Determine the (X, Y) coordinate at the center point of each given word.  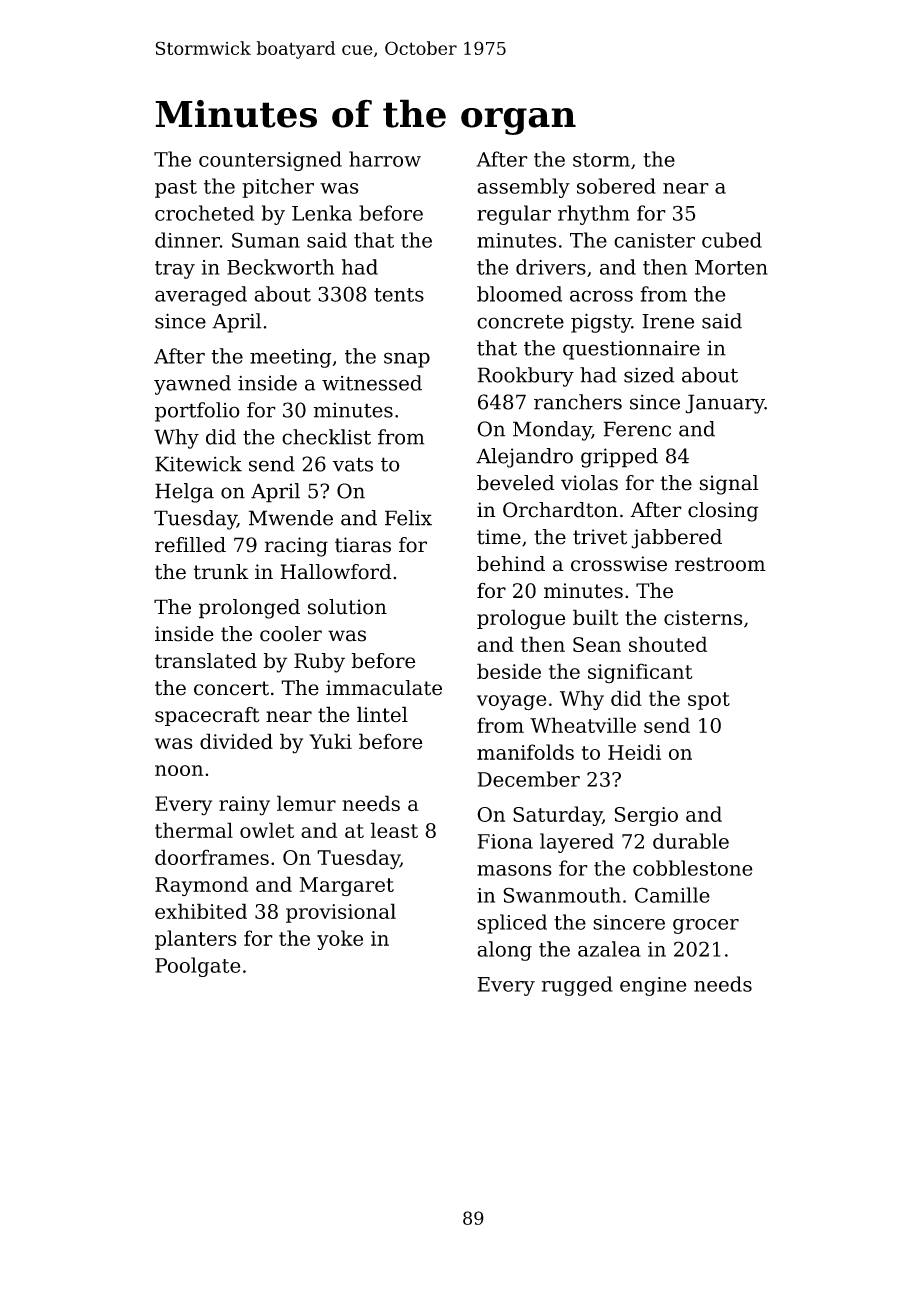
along (504, 951)
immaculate (384, 688)
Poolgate (197, 967)
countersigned (270, 161)
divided (236, 741)
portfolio (197, 412)
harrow (385, 159)
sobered (616, 186)
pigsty (601, 323)
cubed (732, 240)
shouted (668, 644)
